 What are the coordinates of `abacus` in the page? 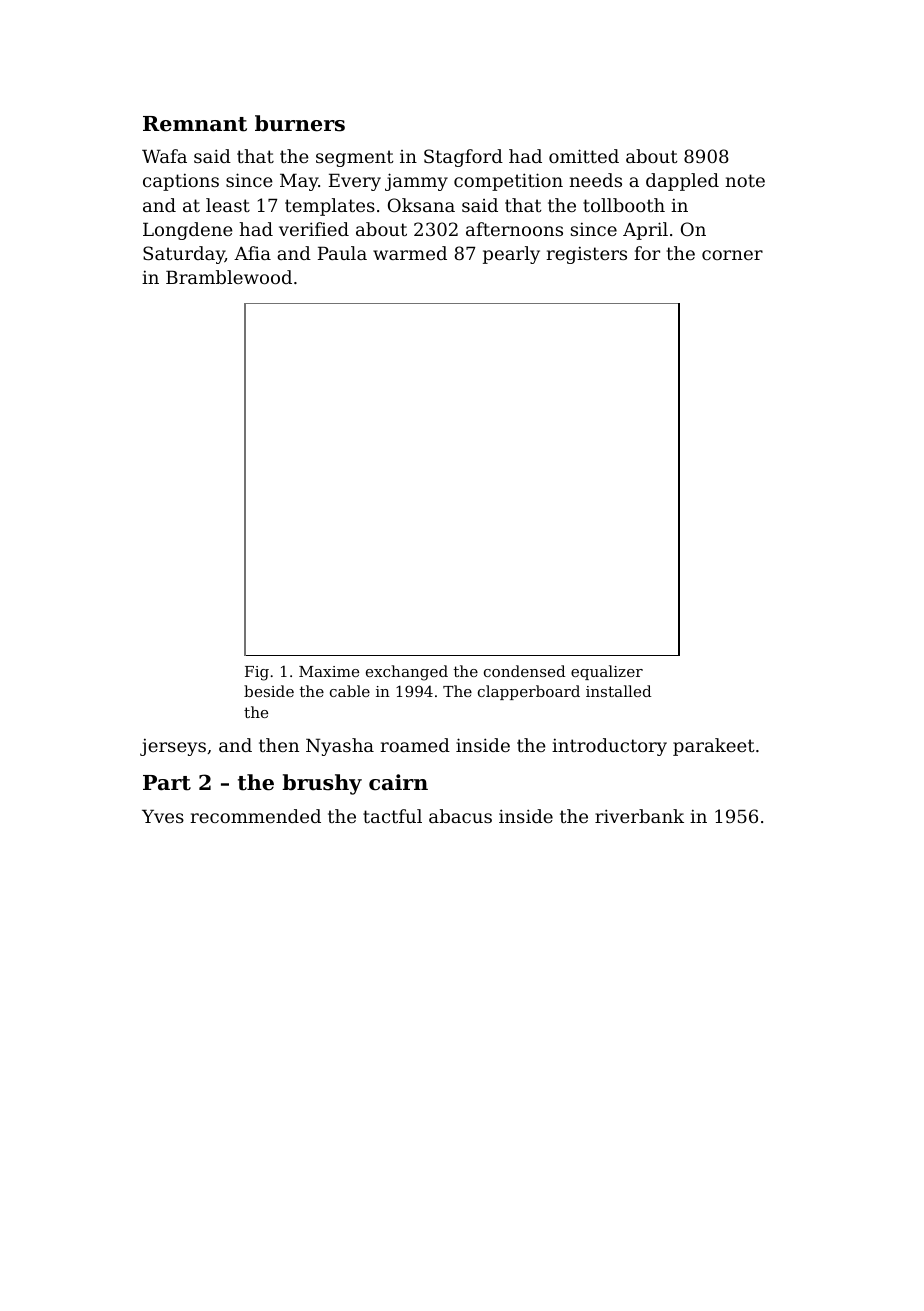 It's located at (460, 816).
